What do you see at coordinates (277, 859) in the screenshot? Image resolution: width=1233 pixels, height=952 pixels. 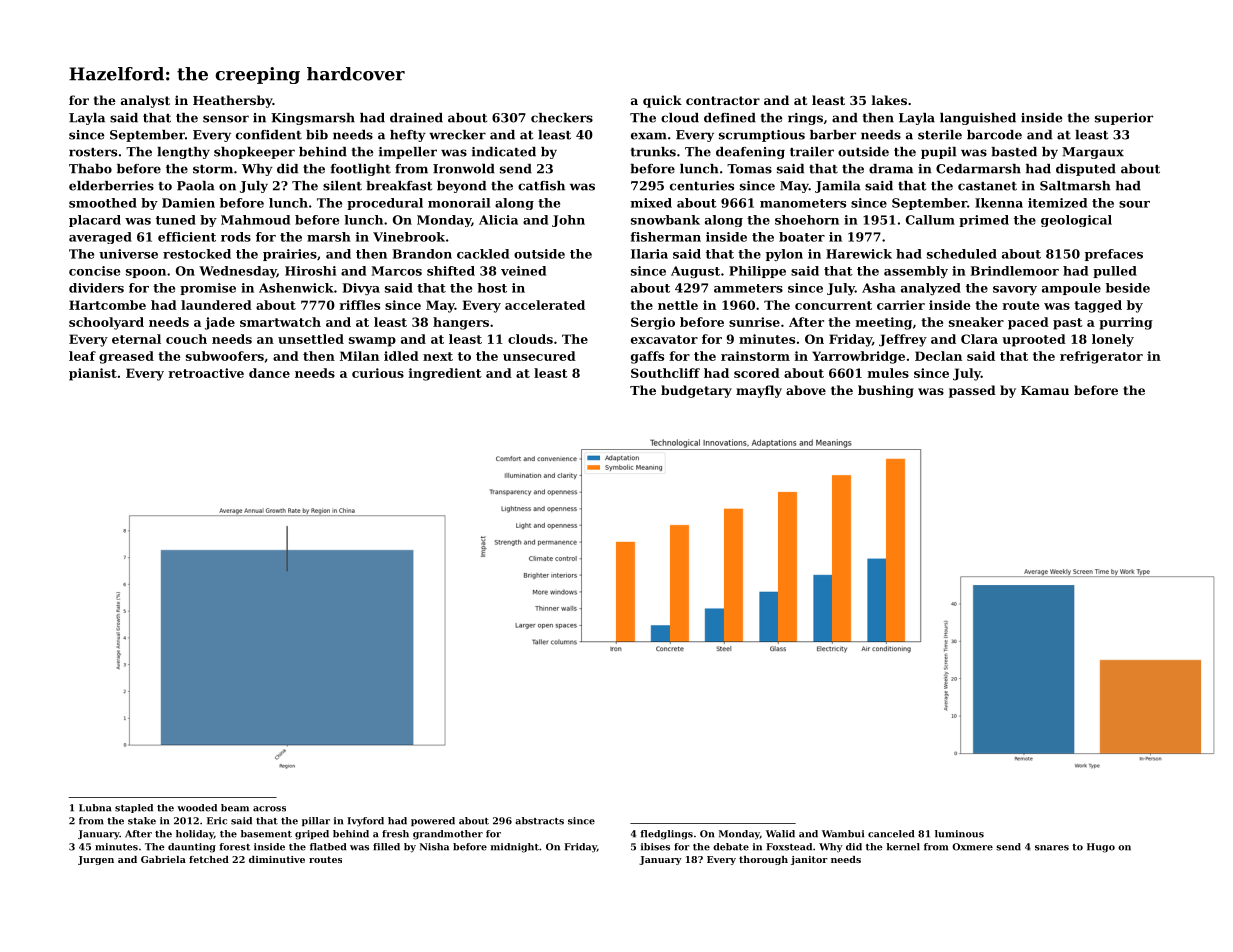 I see `diminutive` at bounding box center [277, 859].
